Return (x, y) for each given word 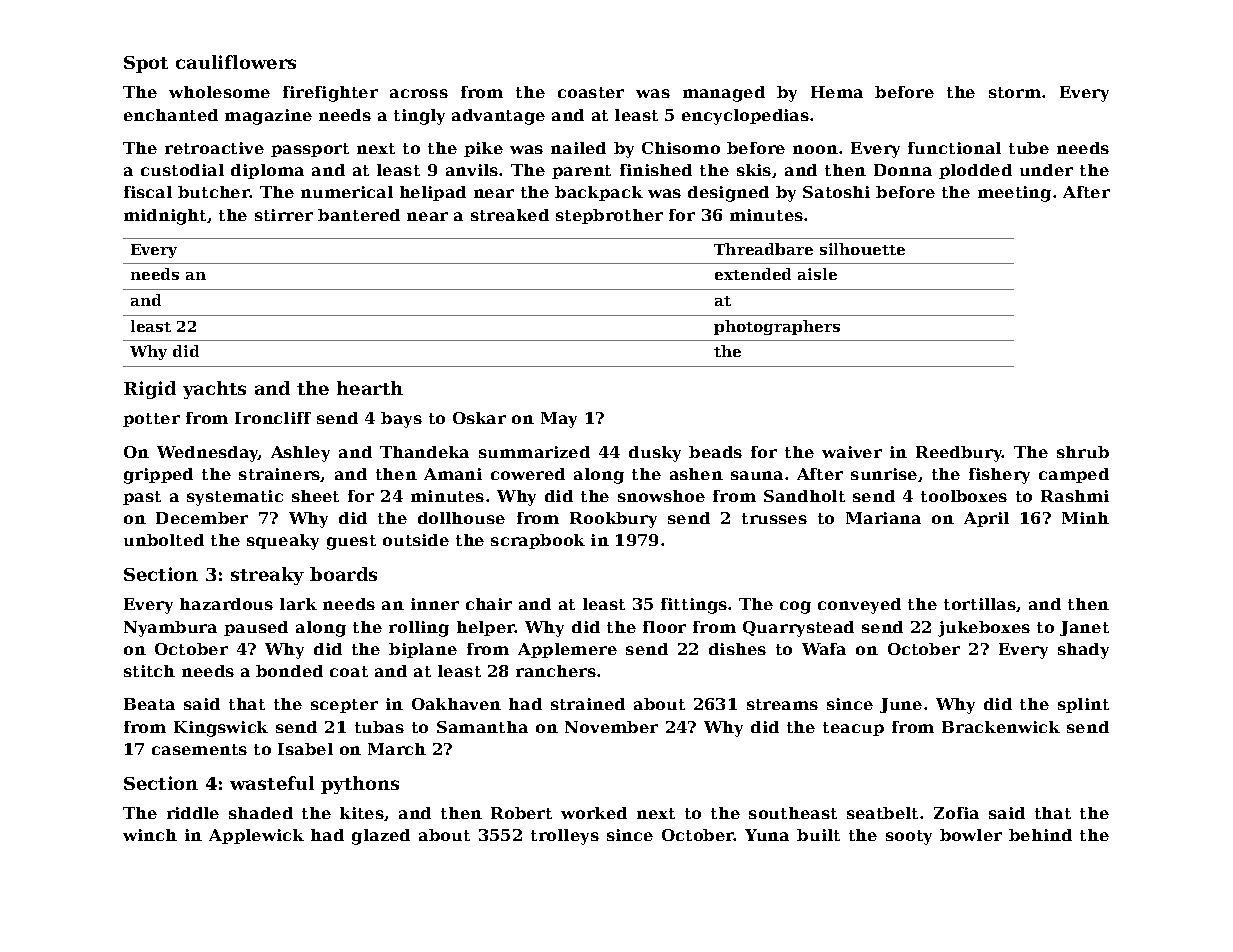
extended (753, 274)
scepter (344, 706)
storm (1015, 92)
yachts (214, 390)
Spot (146, 64)
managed (724, 94)
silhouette (862, 249)
